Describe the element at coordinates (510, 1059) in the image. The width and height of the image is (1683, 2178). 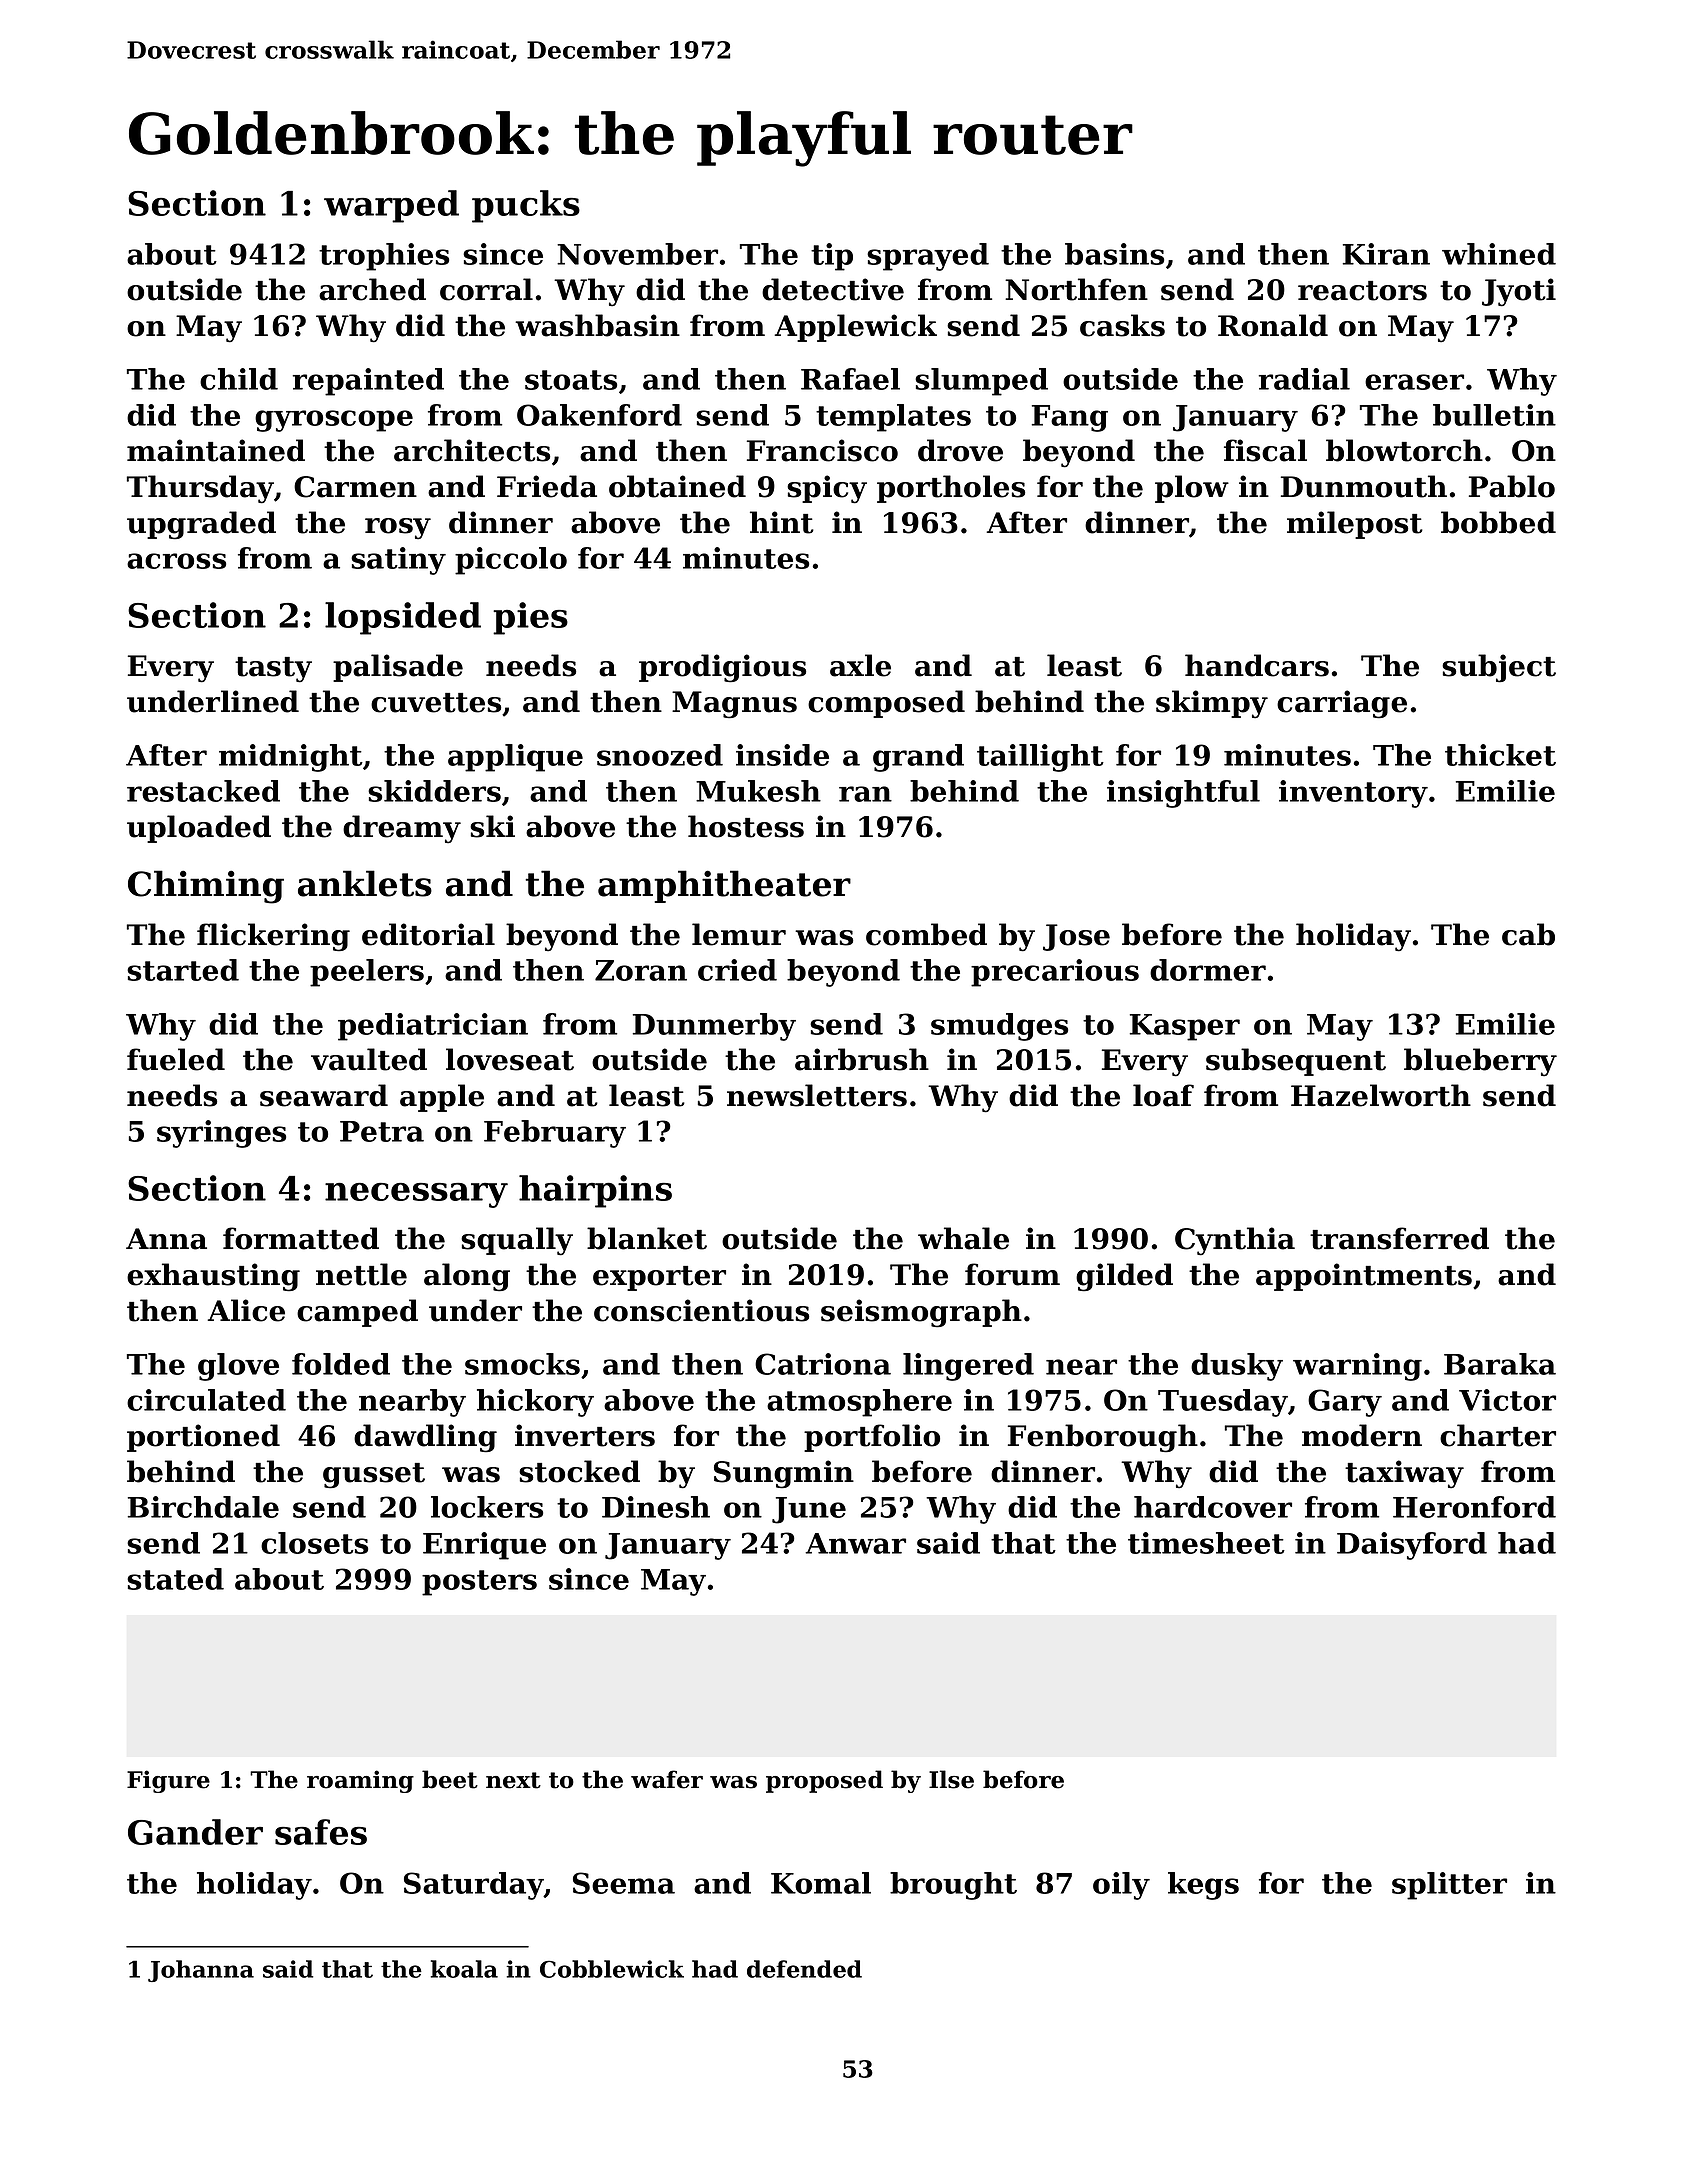
I see `loveseat` at that location.
